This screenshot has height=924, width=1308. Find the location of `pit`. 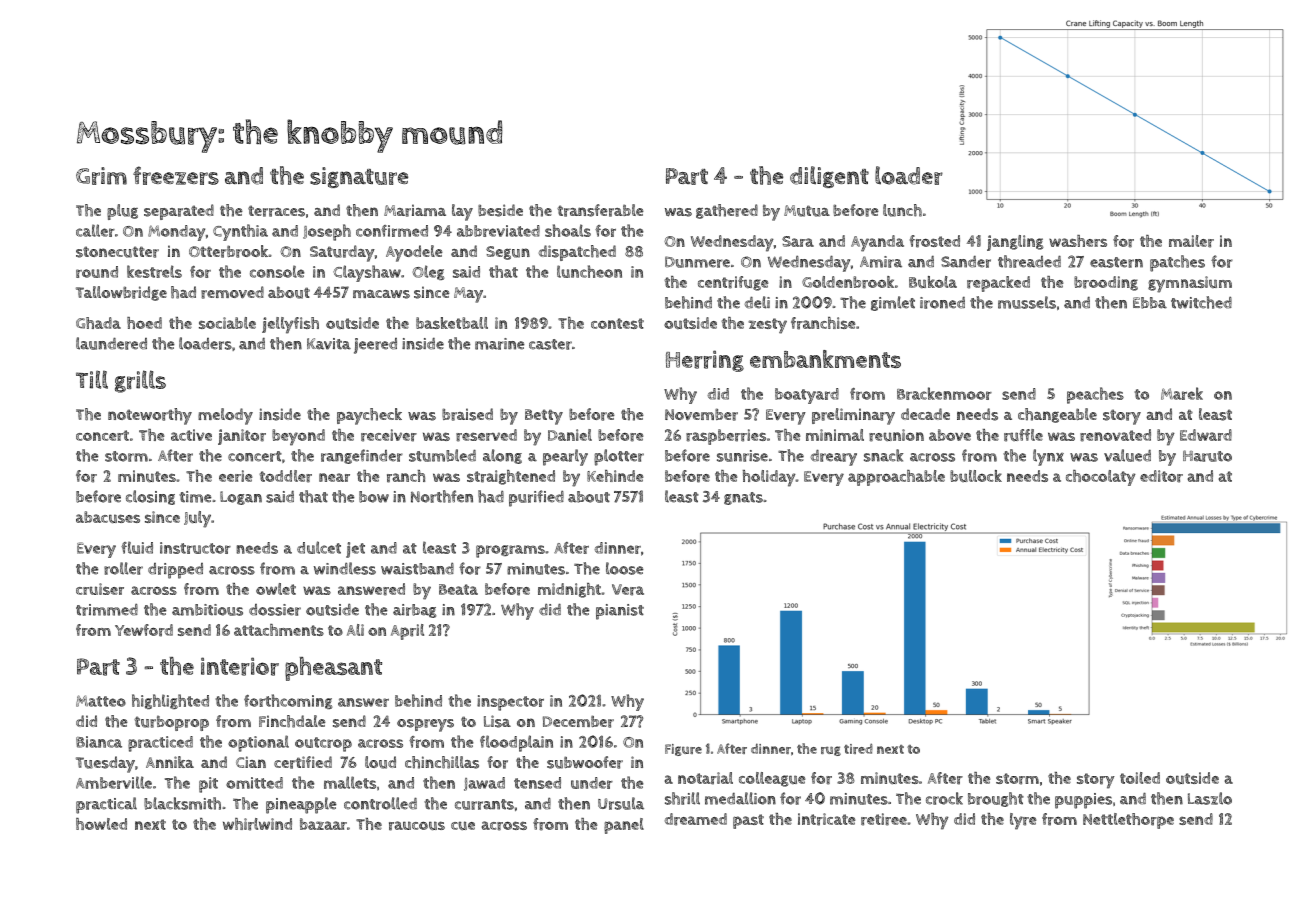

pit is located at coordinates (208, 785).
